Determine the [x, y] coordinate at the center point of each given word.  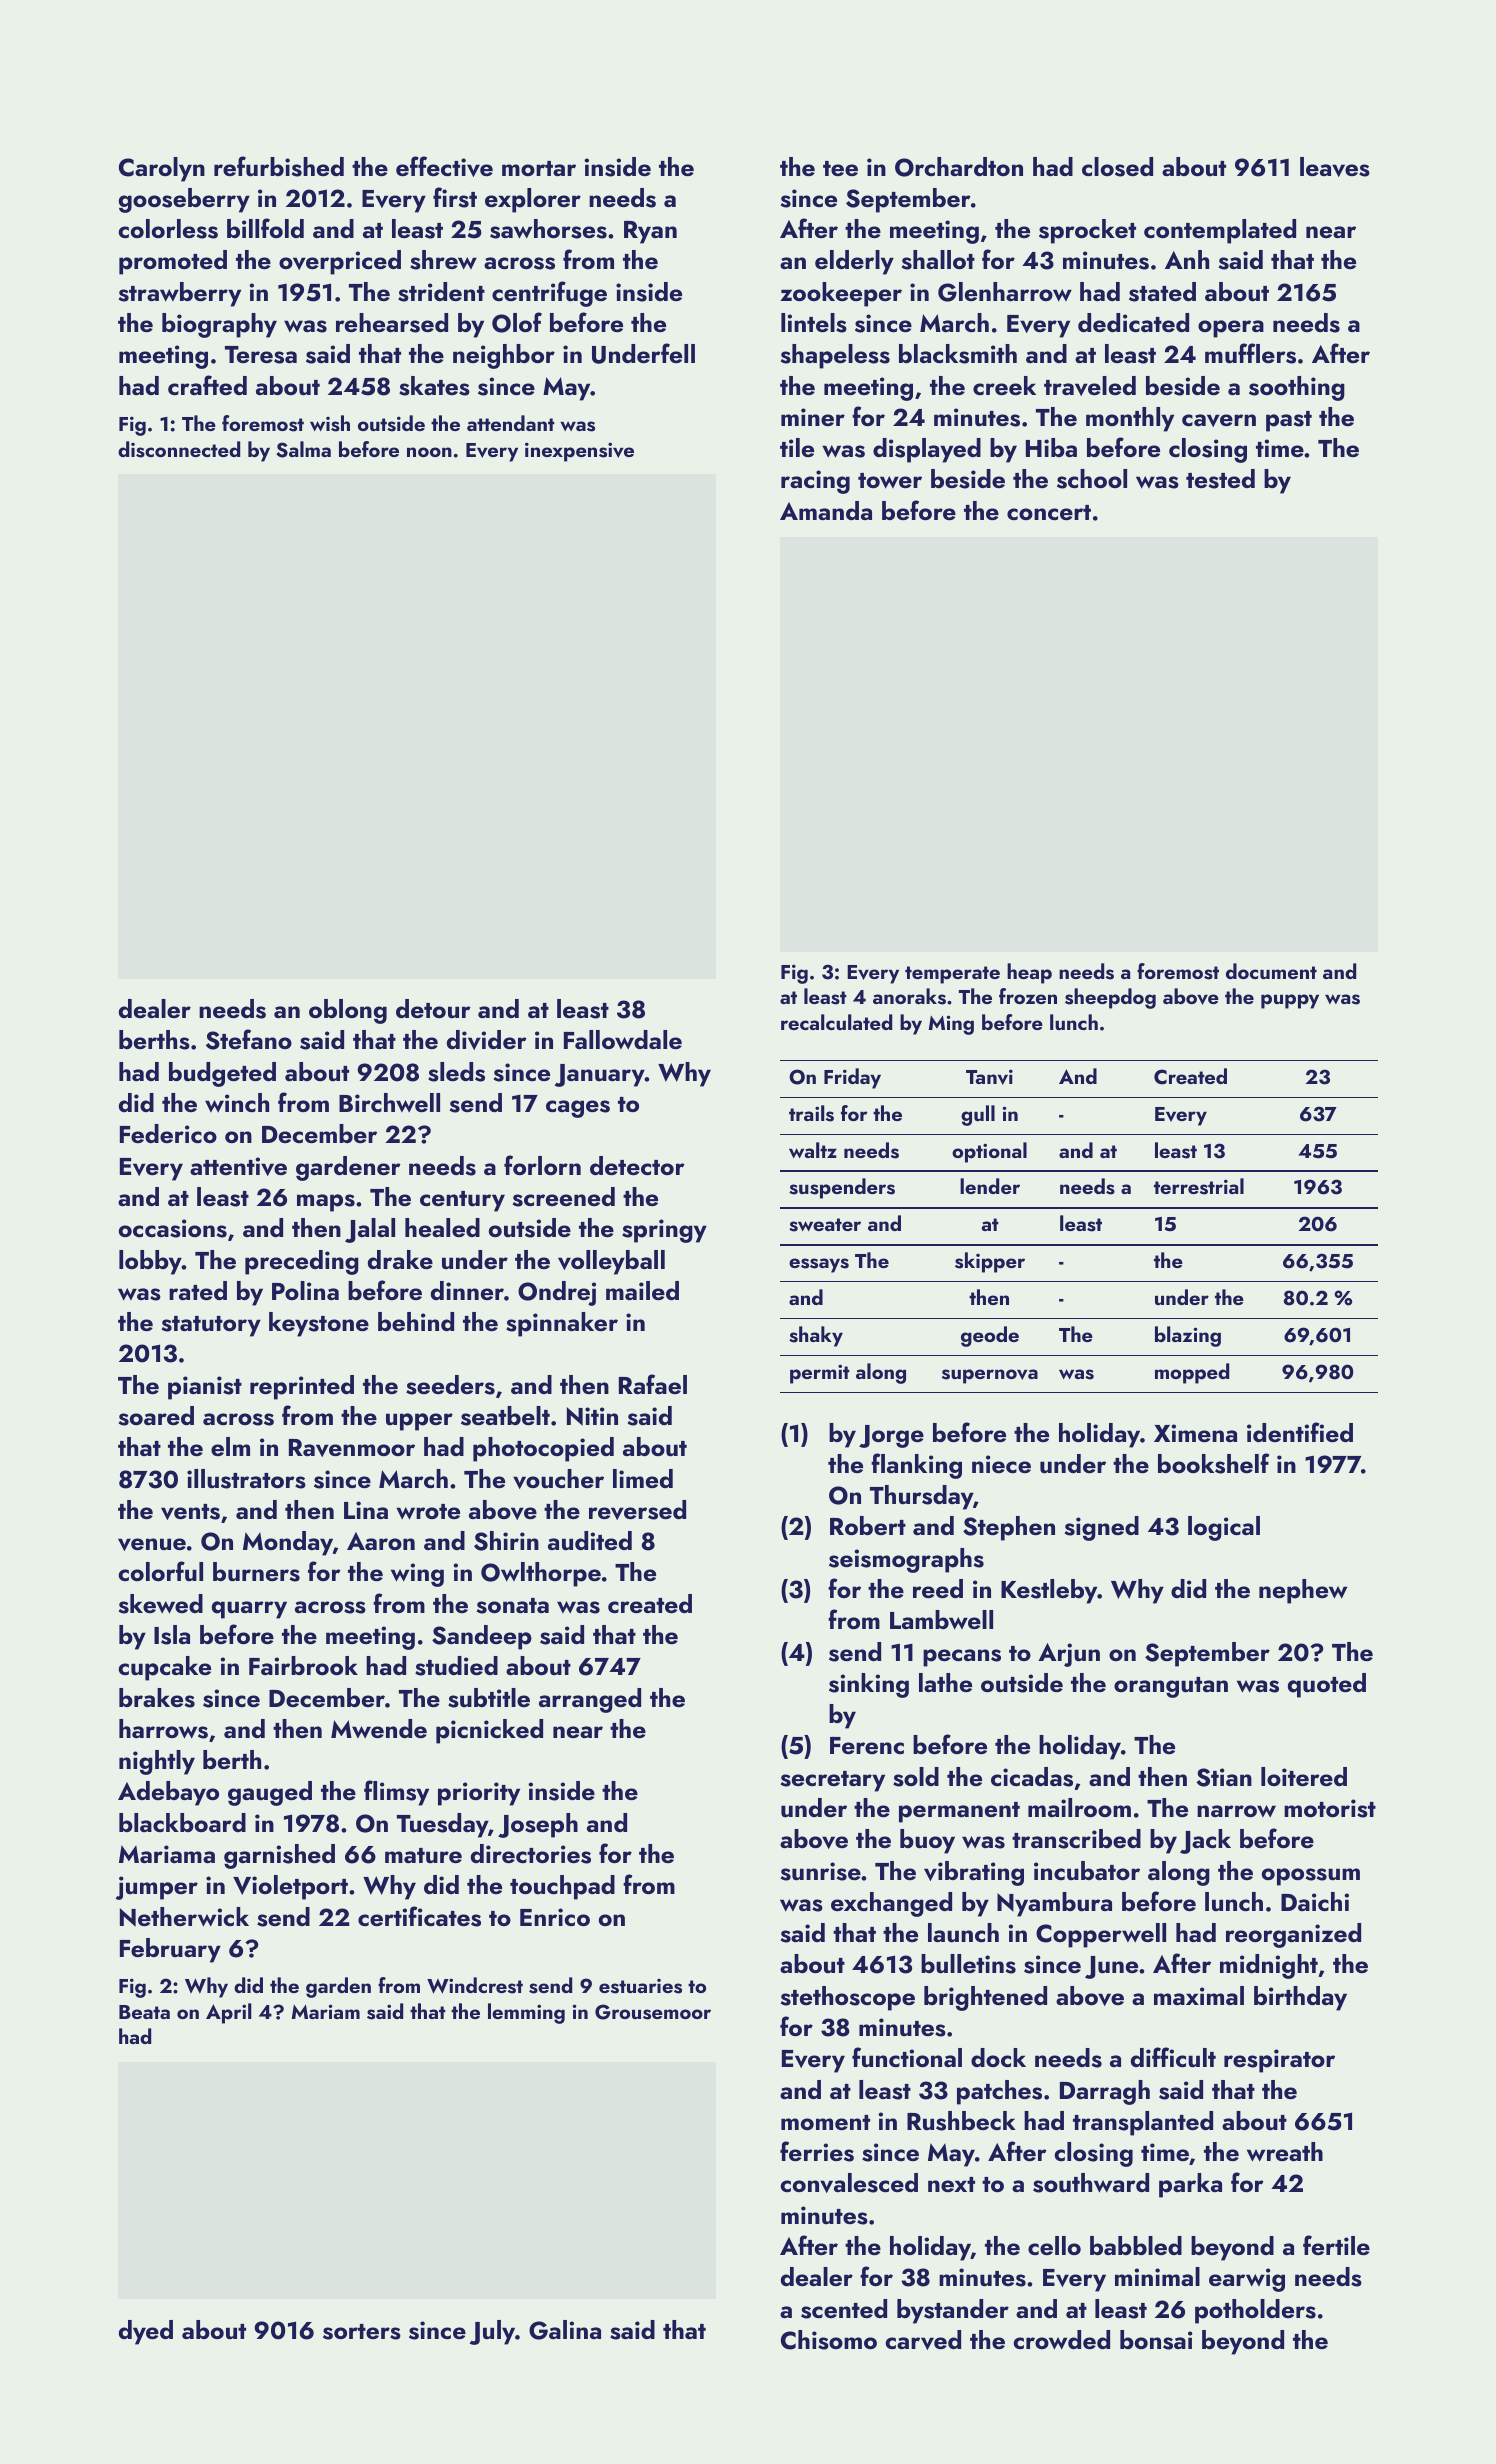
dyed [146, 2332]
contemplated [1220, 231]
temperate [952, 975]
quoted [1327, 1685]
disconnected [179, 449]
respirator [1279, 2061]
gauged [270, 1793]
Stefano [249, 1039]
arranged [590, 1700]
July [492, 2332]
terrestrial [1199, 1186]
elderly [854, 262]
